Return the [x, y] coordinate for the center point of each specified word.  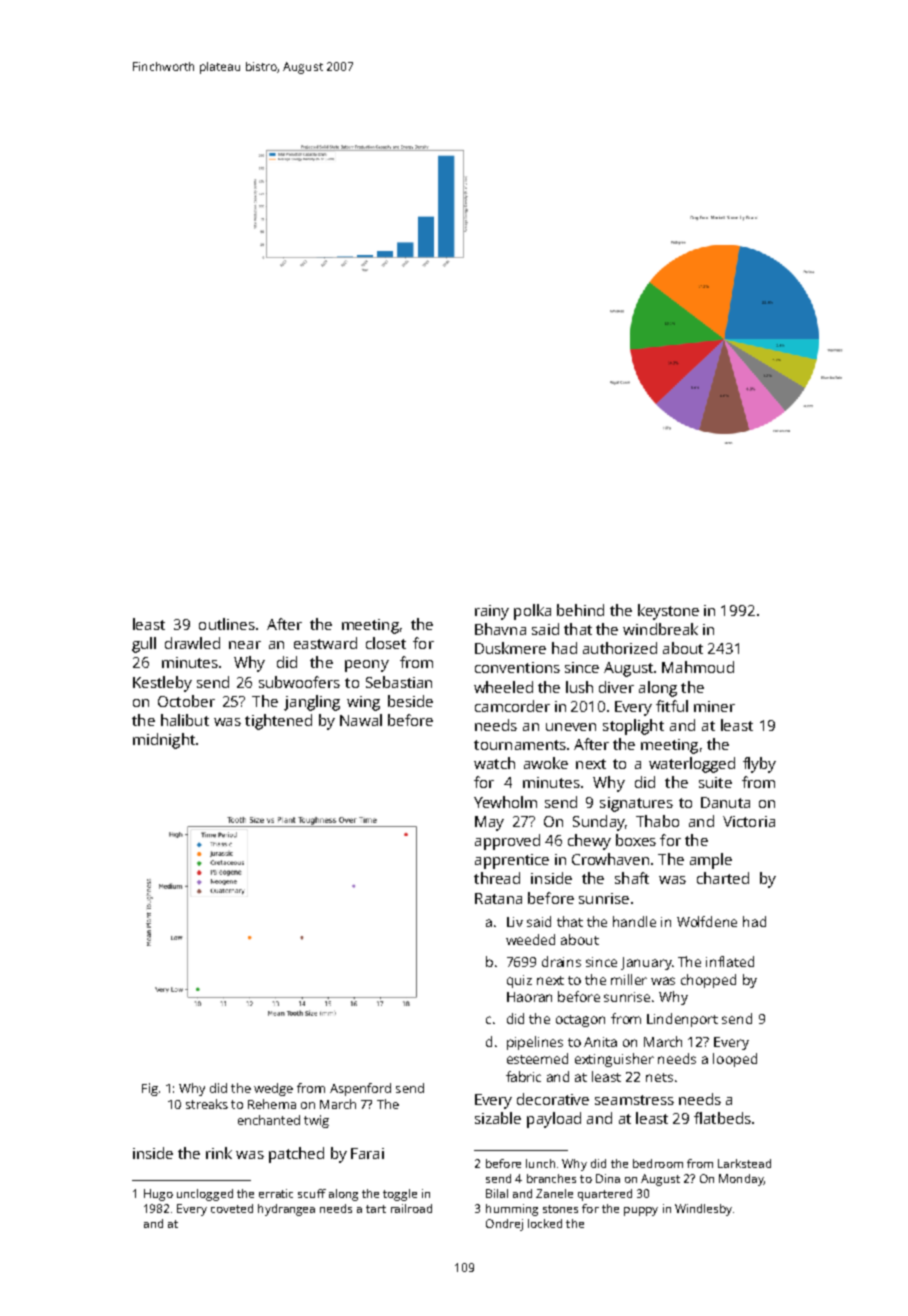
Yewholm [505, 802]
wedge [273, 1089]
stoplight [633, 727]
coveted [232, 1208]
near [245, 645]
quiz [519, 981]
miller [629, 979]
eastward [325, 643]
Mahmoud [698, 667]
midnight [164, 741]
